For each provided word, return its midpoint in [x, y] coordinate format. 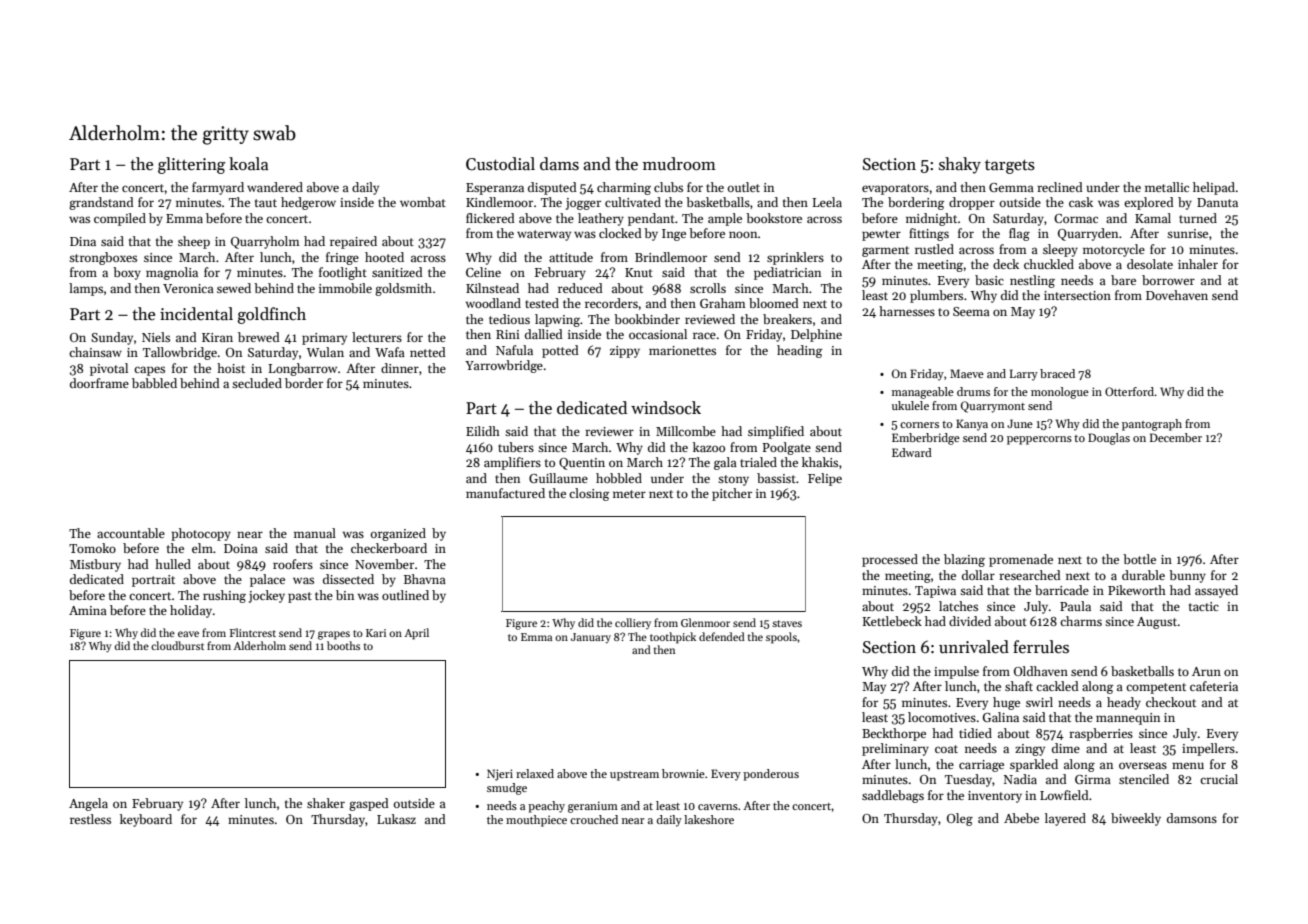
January [591, 638]
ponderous [771, 775]
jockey [267, 596]
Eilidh [483, 431]
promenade [1021, 560]
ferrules [1041, 647]
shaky [960, 165]
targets [1010, 166]
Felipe [825, 479]
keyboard [146, 820]
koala [248, 164]
